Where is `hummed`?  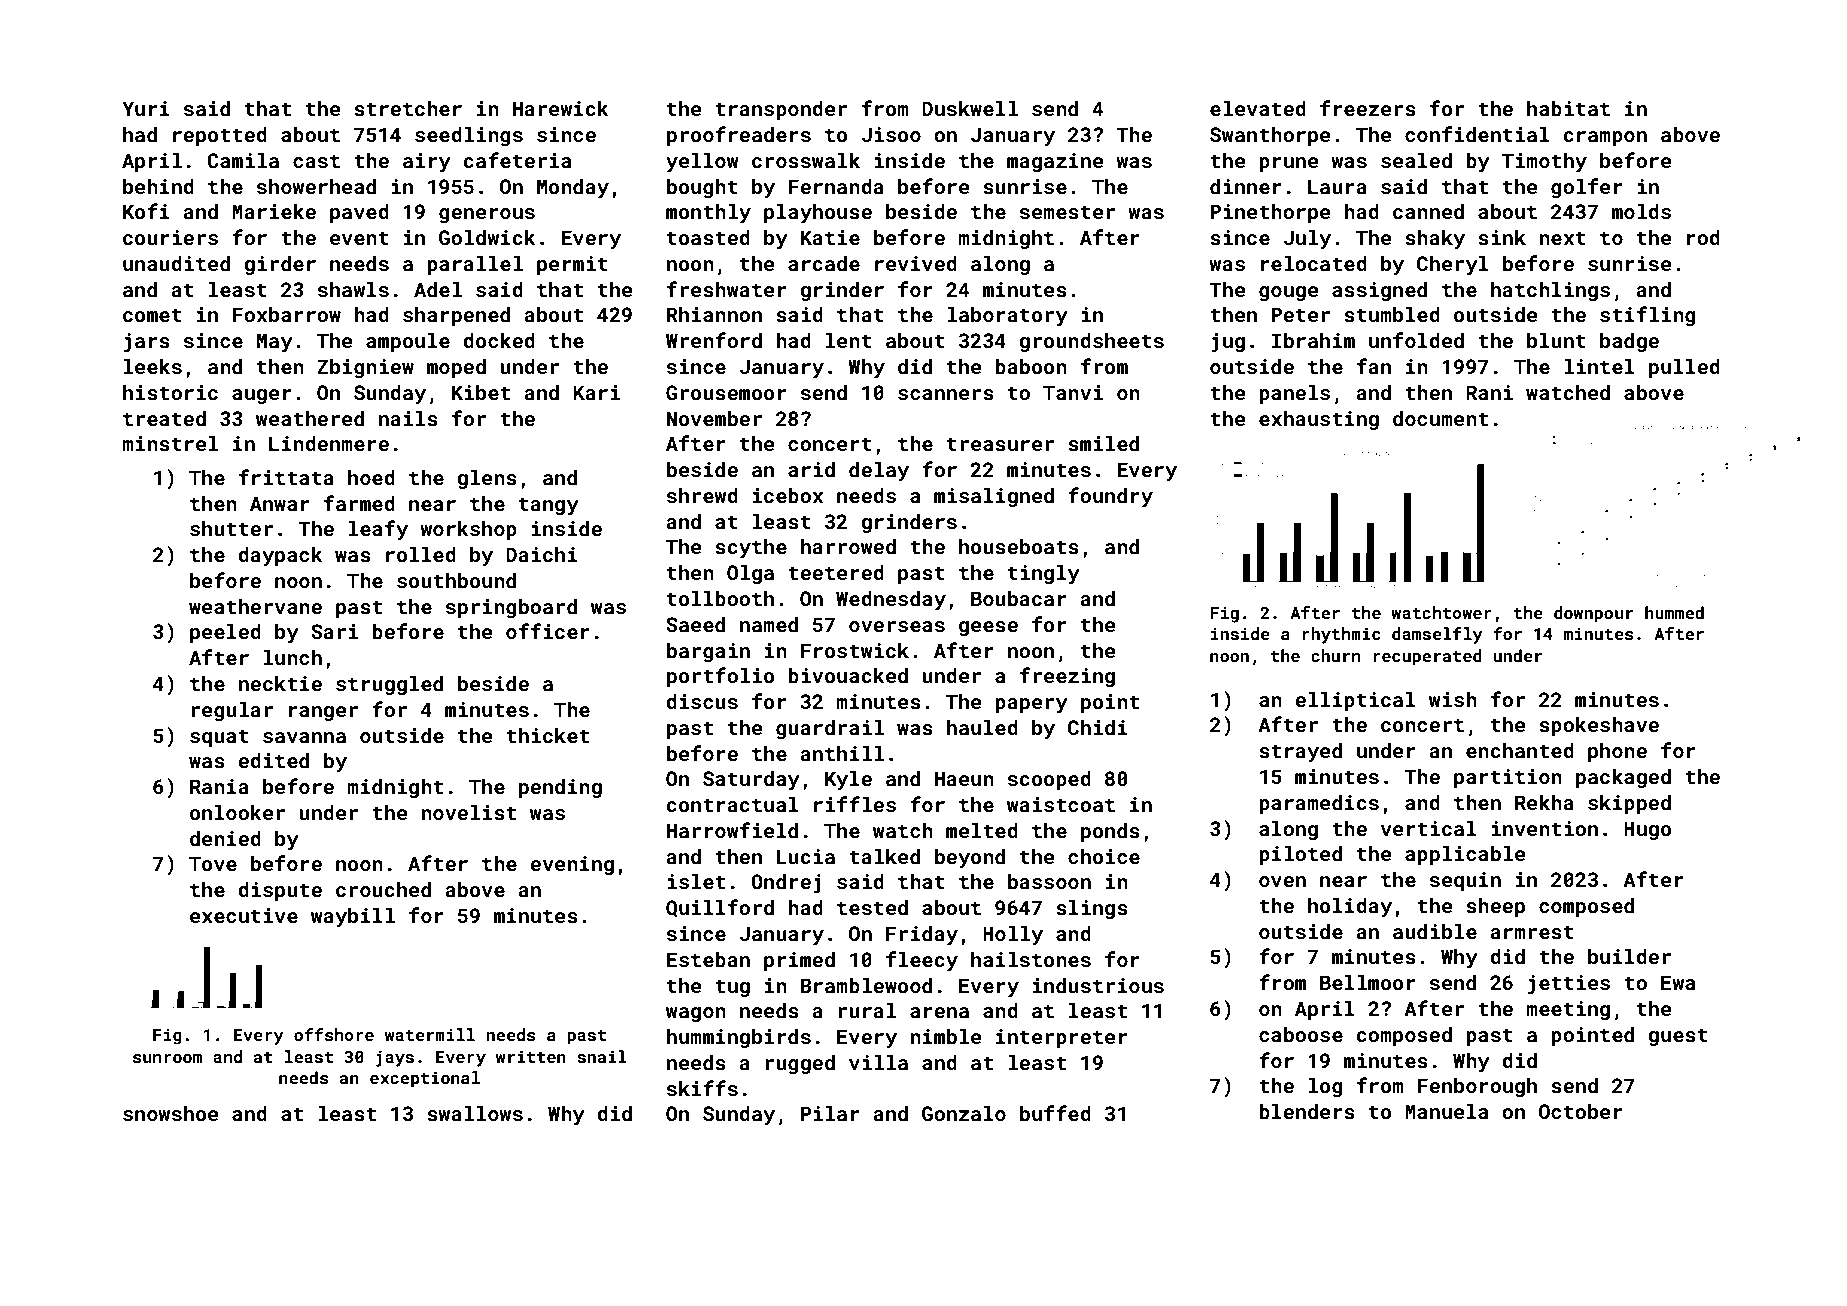
hummed is located at coordinates (1674, 612).
